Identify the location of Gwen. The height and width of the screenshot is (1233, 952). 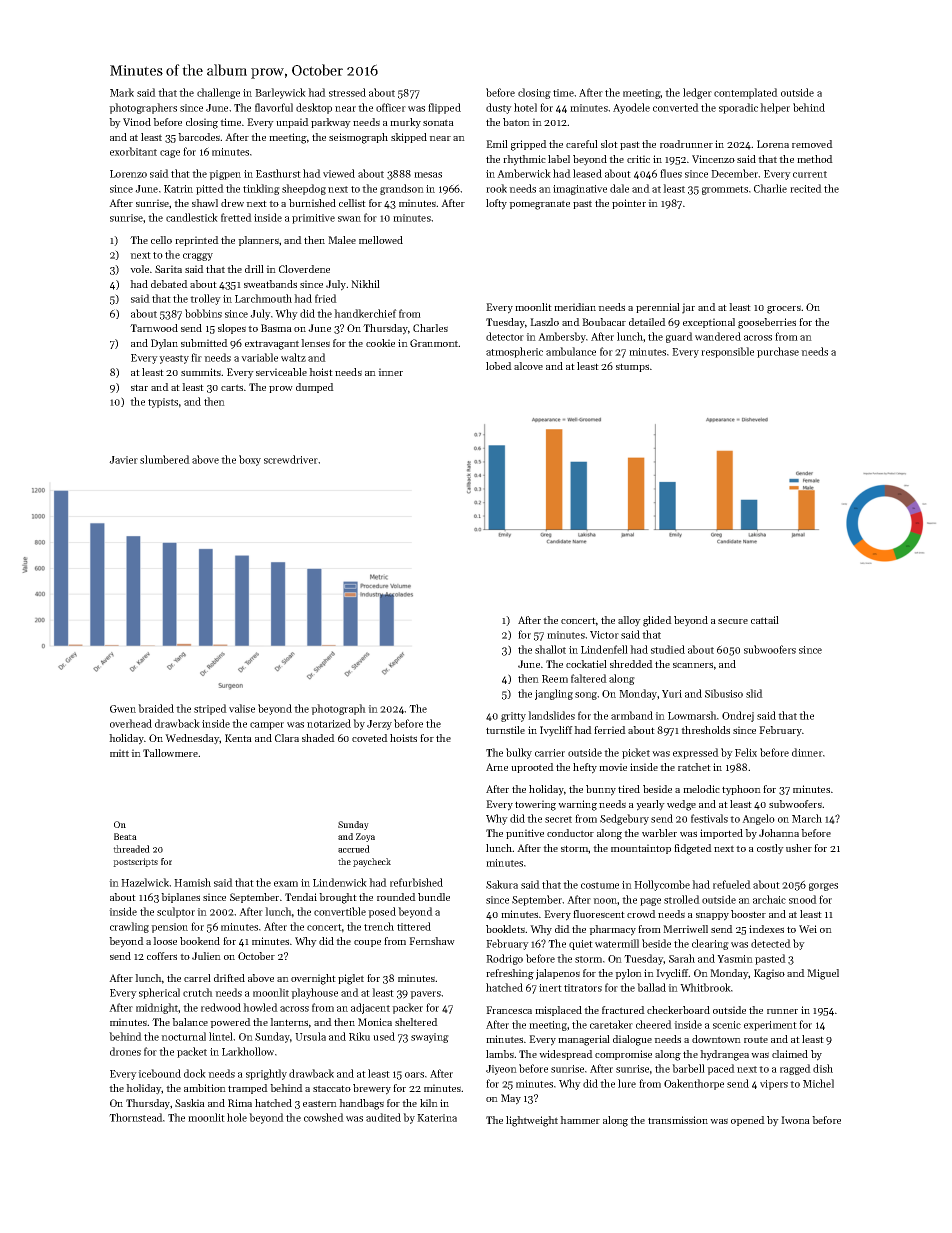
(123, 709).
